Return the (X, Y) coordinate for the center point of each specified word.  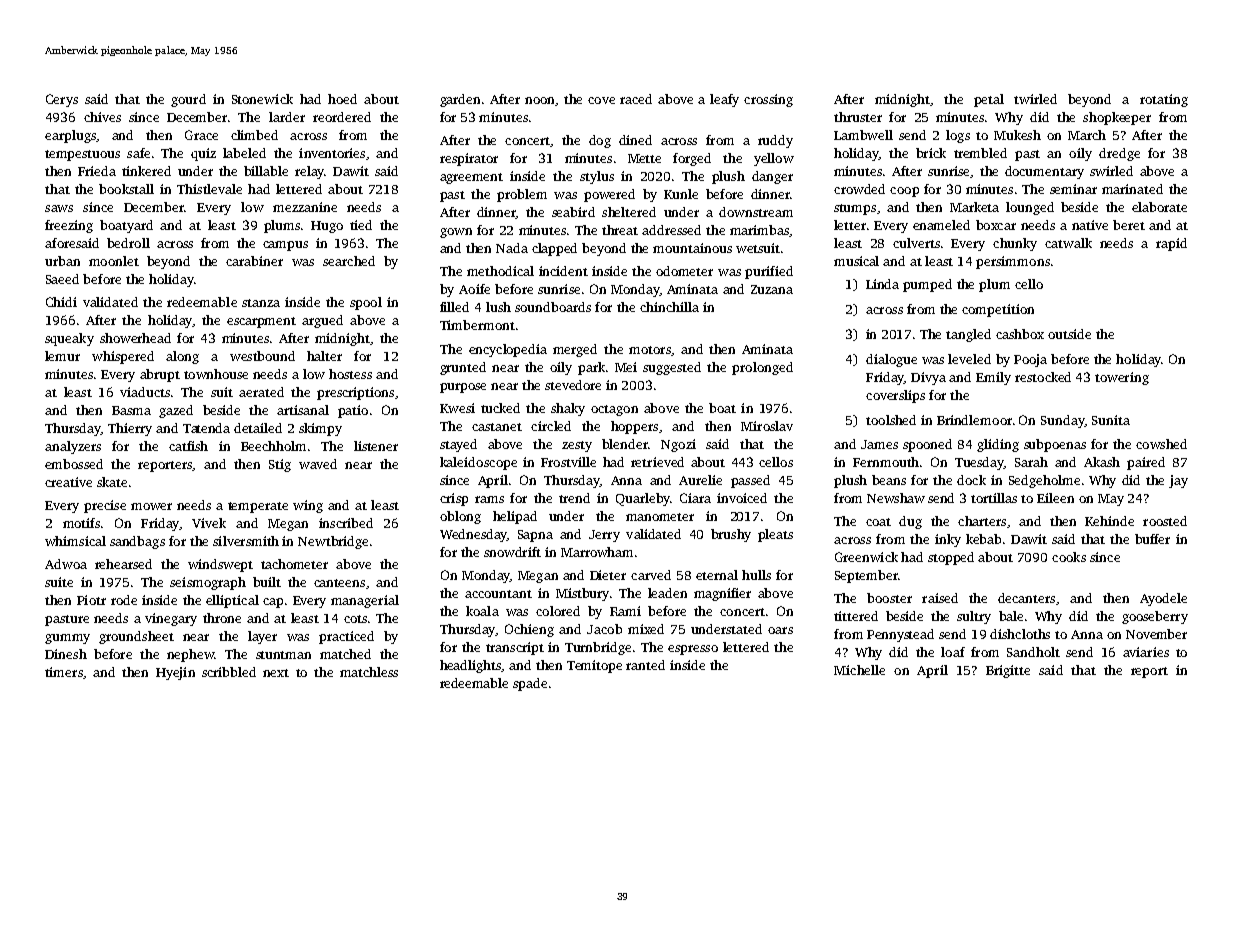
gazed (176, 411)
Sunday (1063, 421)
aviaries (1146, 652)
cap (273, 603)
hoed (342, 99)
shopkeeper (1117, 118)
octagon (614, 410)
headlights (471, 666)
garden (460, 100)
